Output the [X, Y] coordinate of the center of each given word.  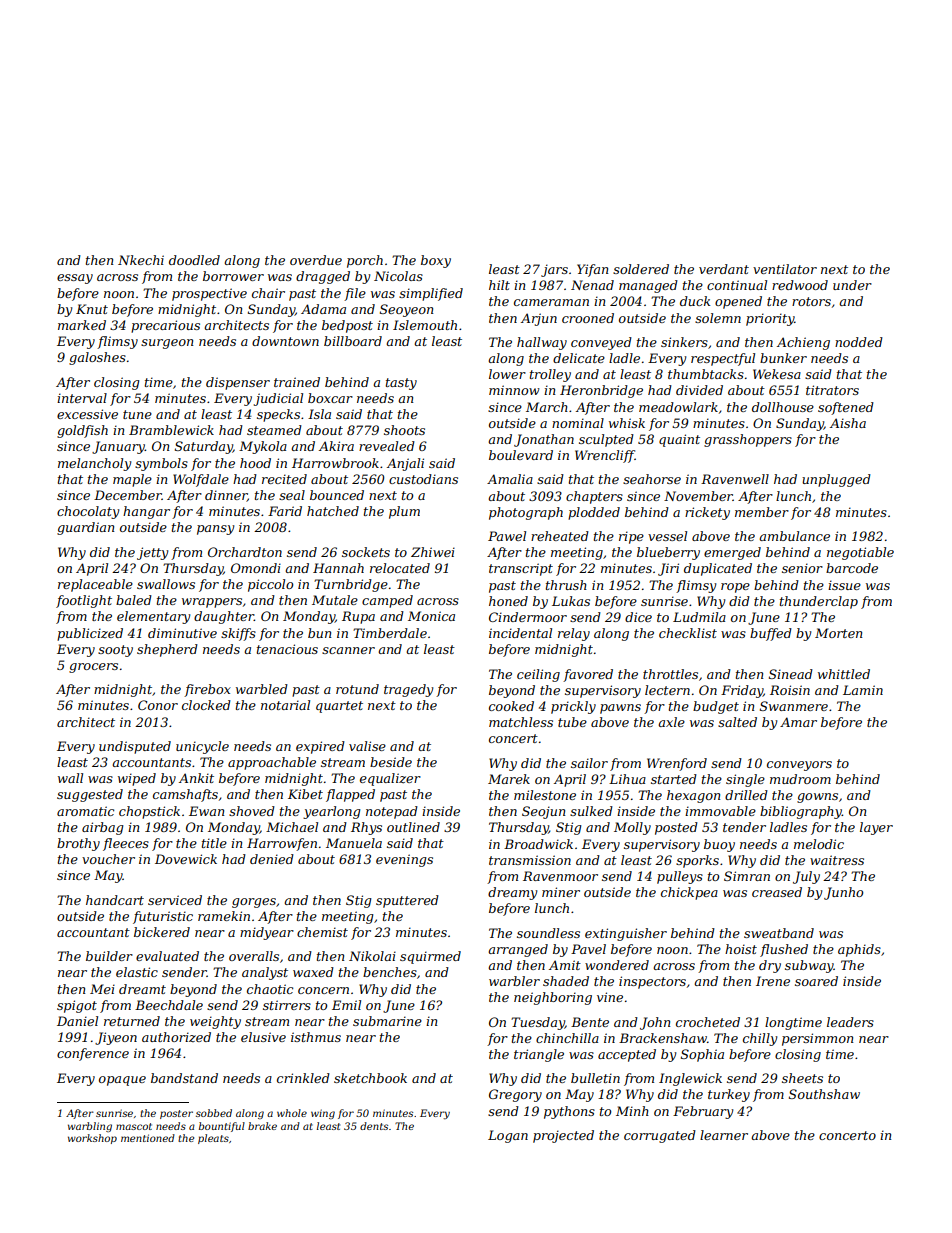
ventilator [785, 269]
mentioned [148, 1138]
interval [82, 398]
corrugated [660, 1136]
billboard [353, 341]
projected [563, 1136]
